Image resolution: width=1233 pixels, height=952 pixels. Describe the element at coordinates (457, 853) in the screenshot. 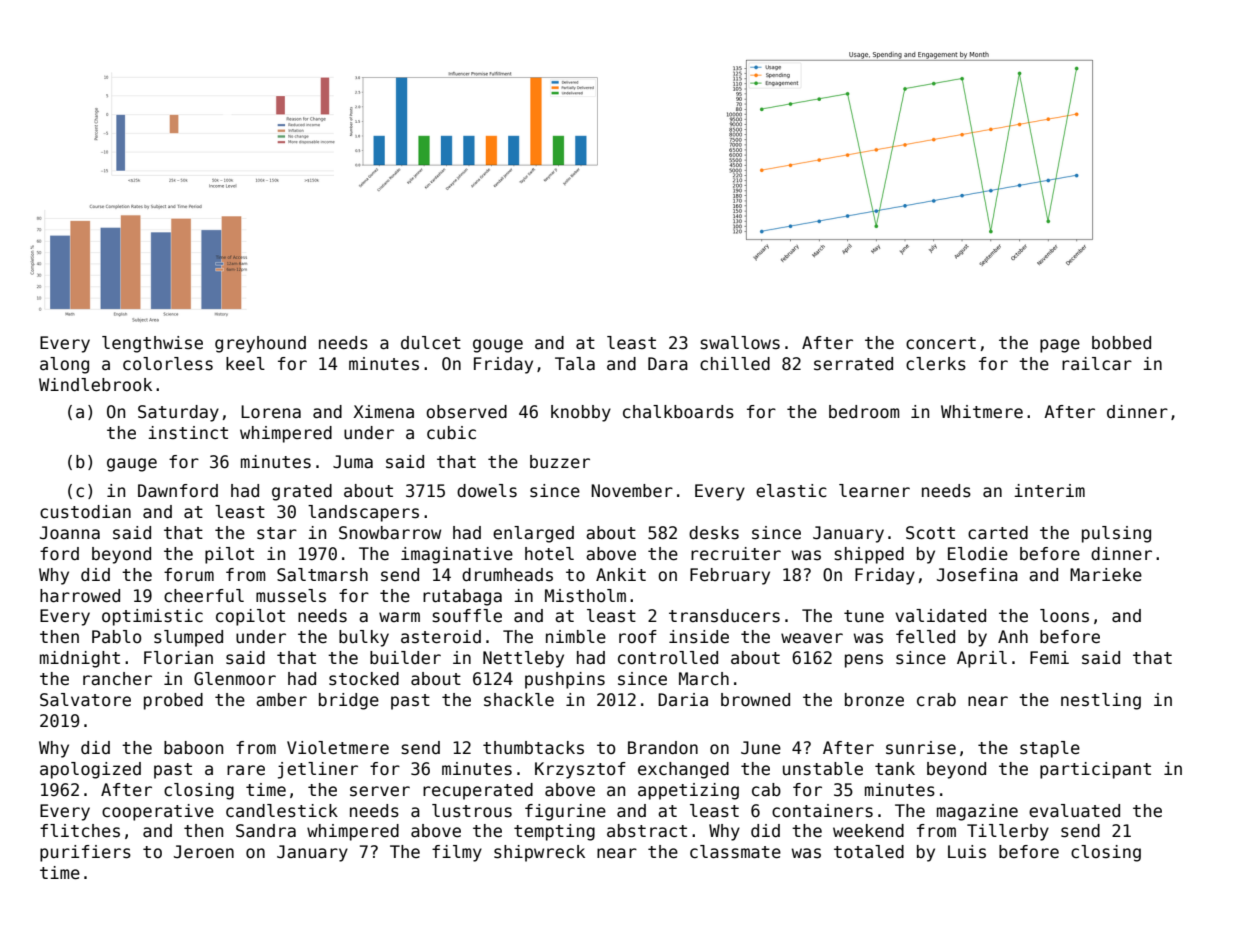

I see `filmy` at that location.
